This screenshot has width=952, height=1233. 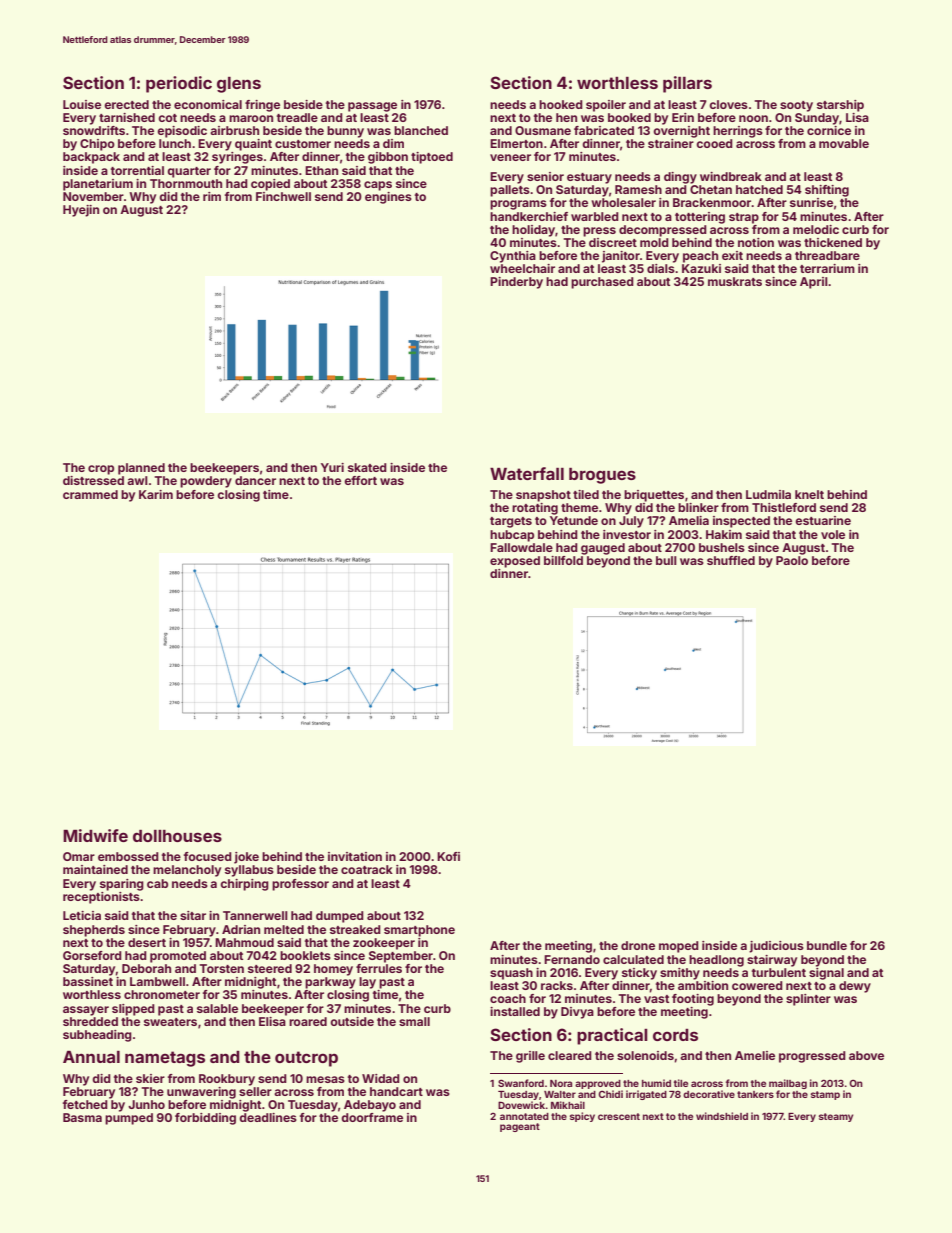 I want to click on Karim, so click(x=156, y=494).
